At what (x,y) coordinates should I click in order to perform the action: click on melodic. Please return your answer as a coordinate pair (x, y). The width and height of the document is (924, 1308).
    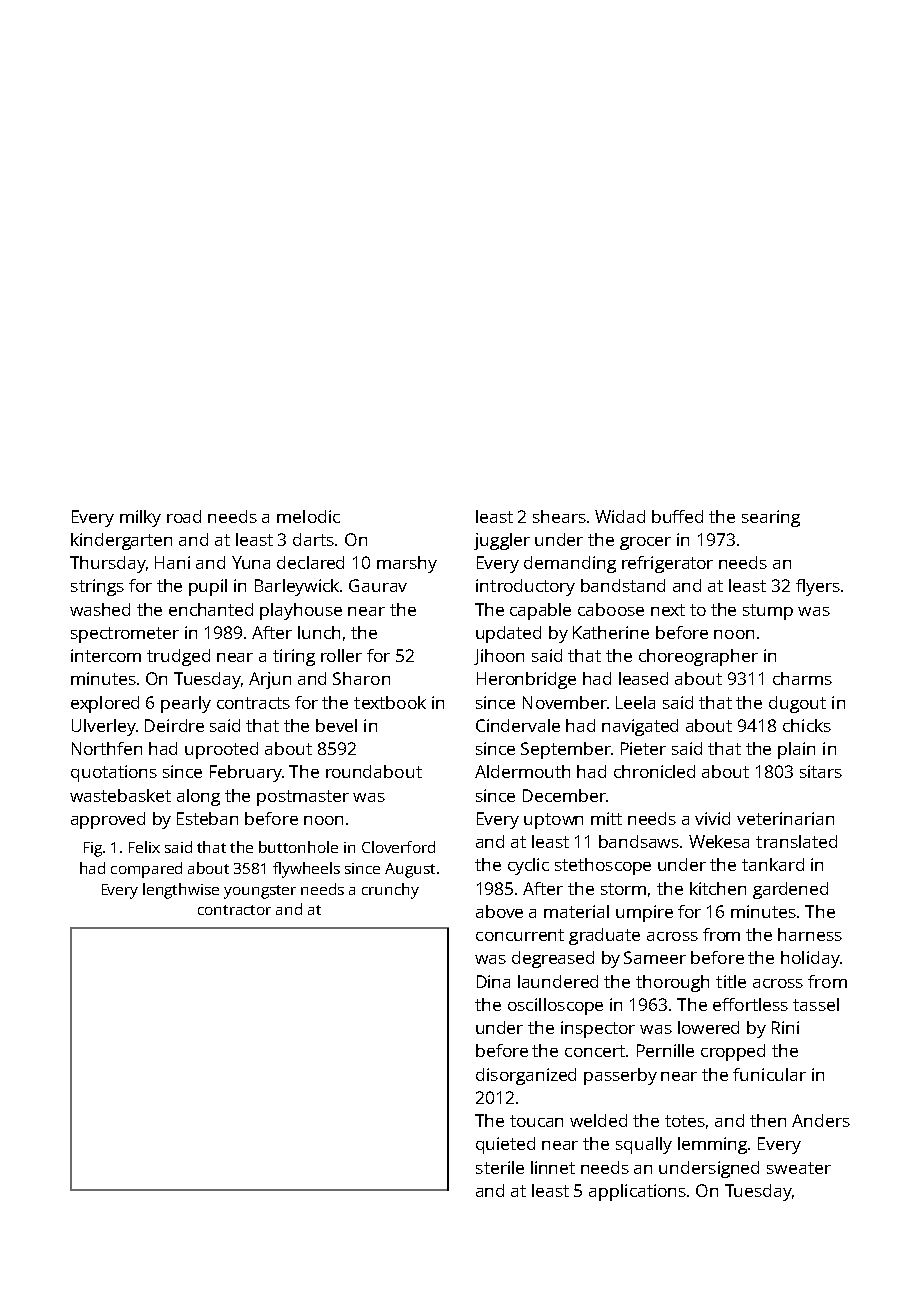
    Looking at the image, I should click on (308, 516).
